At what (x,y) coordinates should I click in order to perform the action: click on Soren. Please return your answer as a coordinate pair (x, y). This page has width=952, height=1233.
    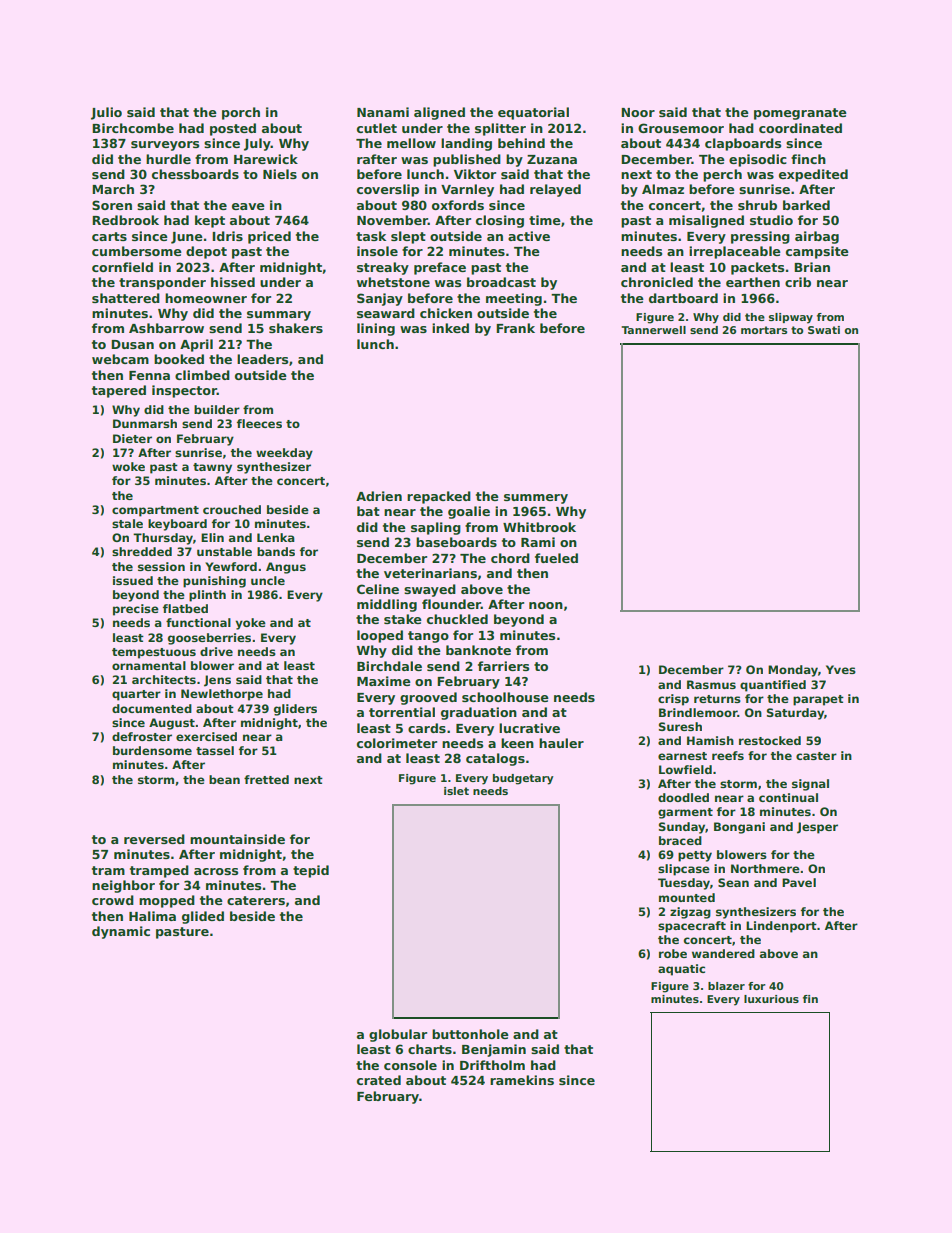
    Looking at the image, I should click on (112, 205).
